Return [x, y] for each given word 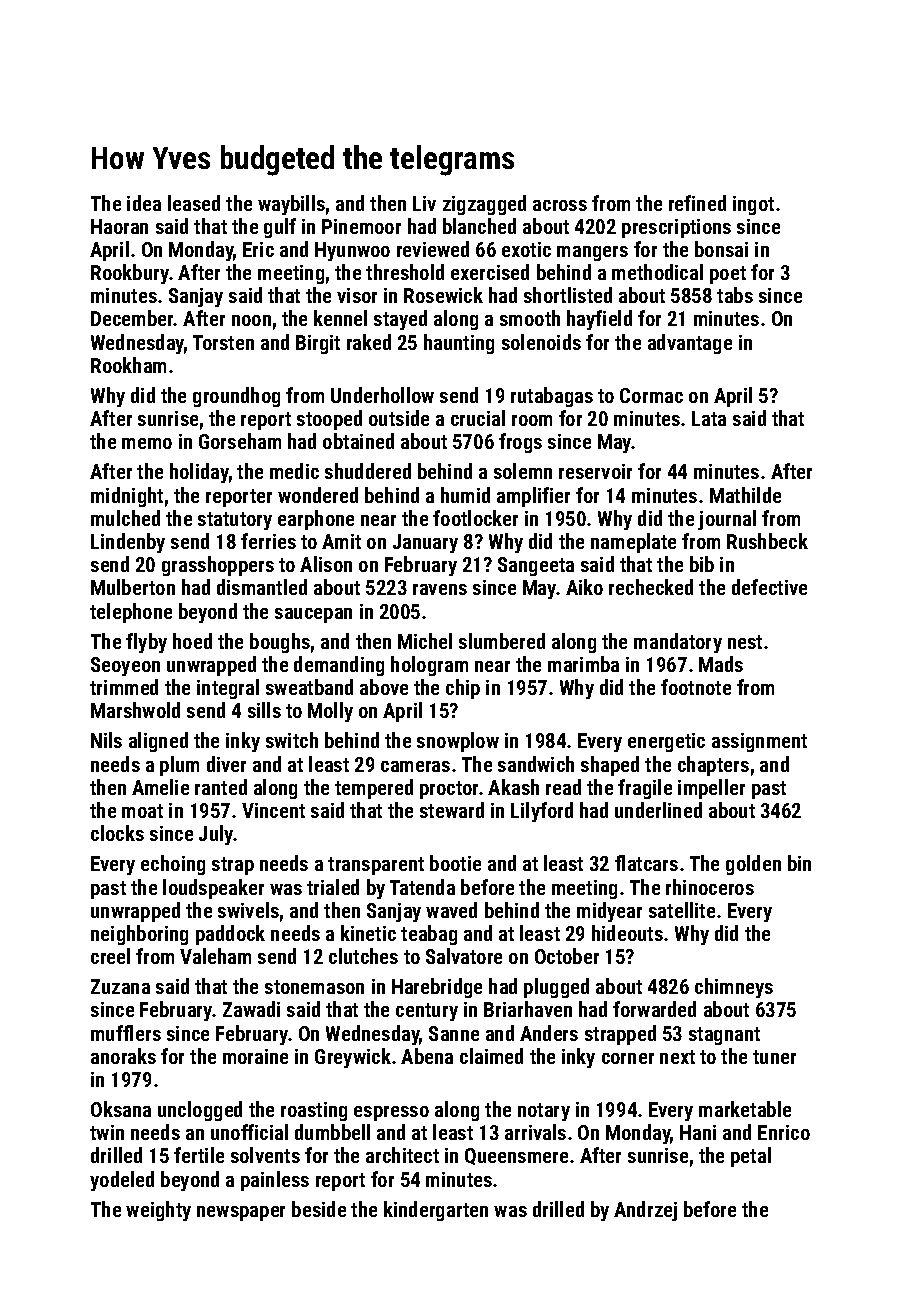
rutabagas [552, 397]
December [132, 318]
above [384, 687]
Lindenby [128, 543]
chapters [713, 766]
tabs [735, 295]
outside [399, 418]
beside [319, 1209]
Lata [709, 418]
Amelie [160, 787]
